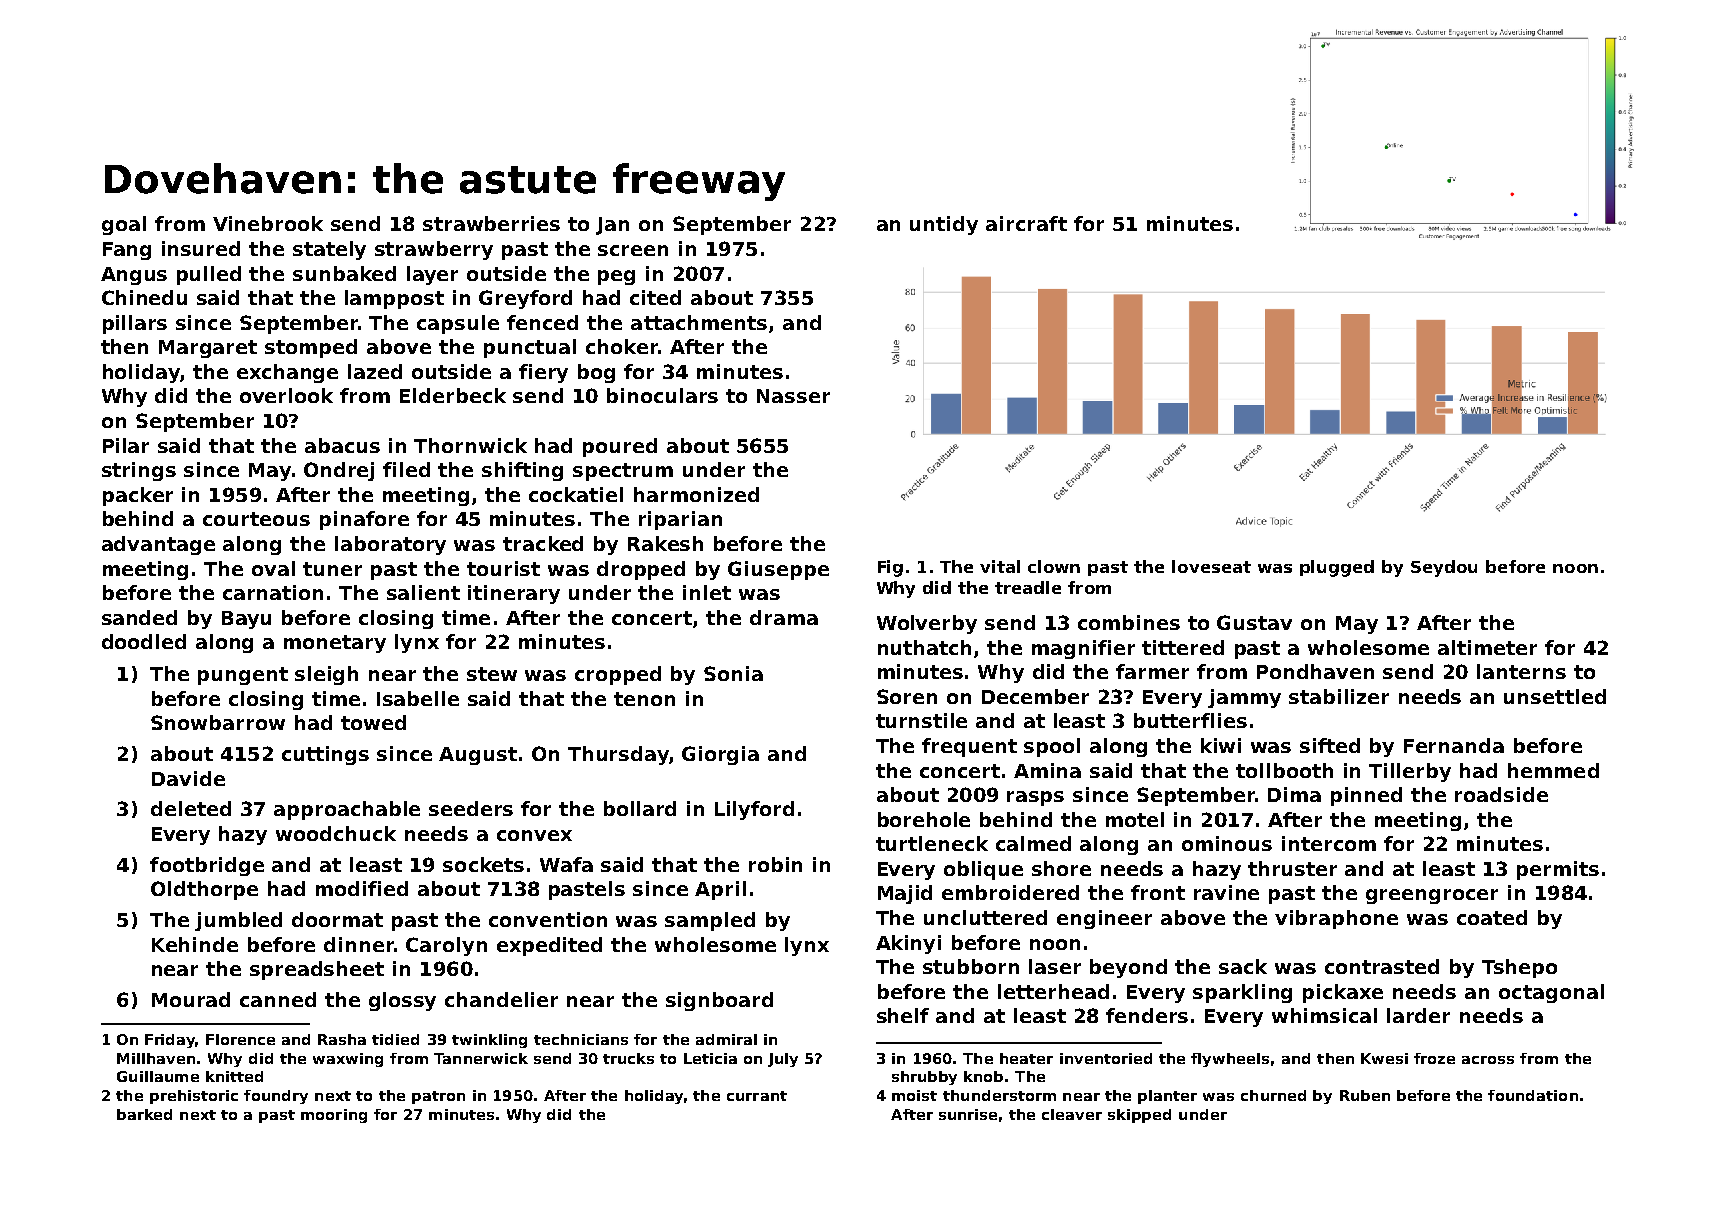 The width and height of the document is (1716, 1213). I want to click on admiral, so click(726, 1039).
